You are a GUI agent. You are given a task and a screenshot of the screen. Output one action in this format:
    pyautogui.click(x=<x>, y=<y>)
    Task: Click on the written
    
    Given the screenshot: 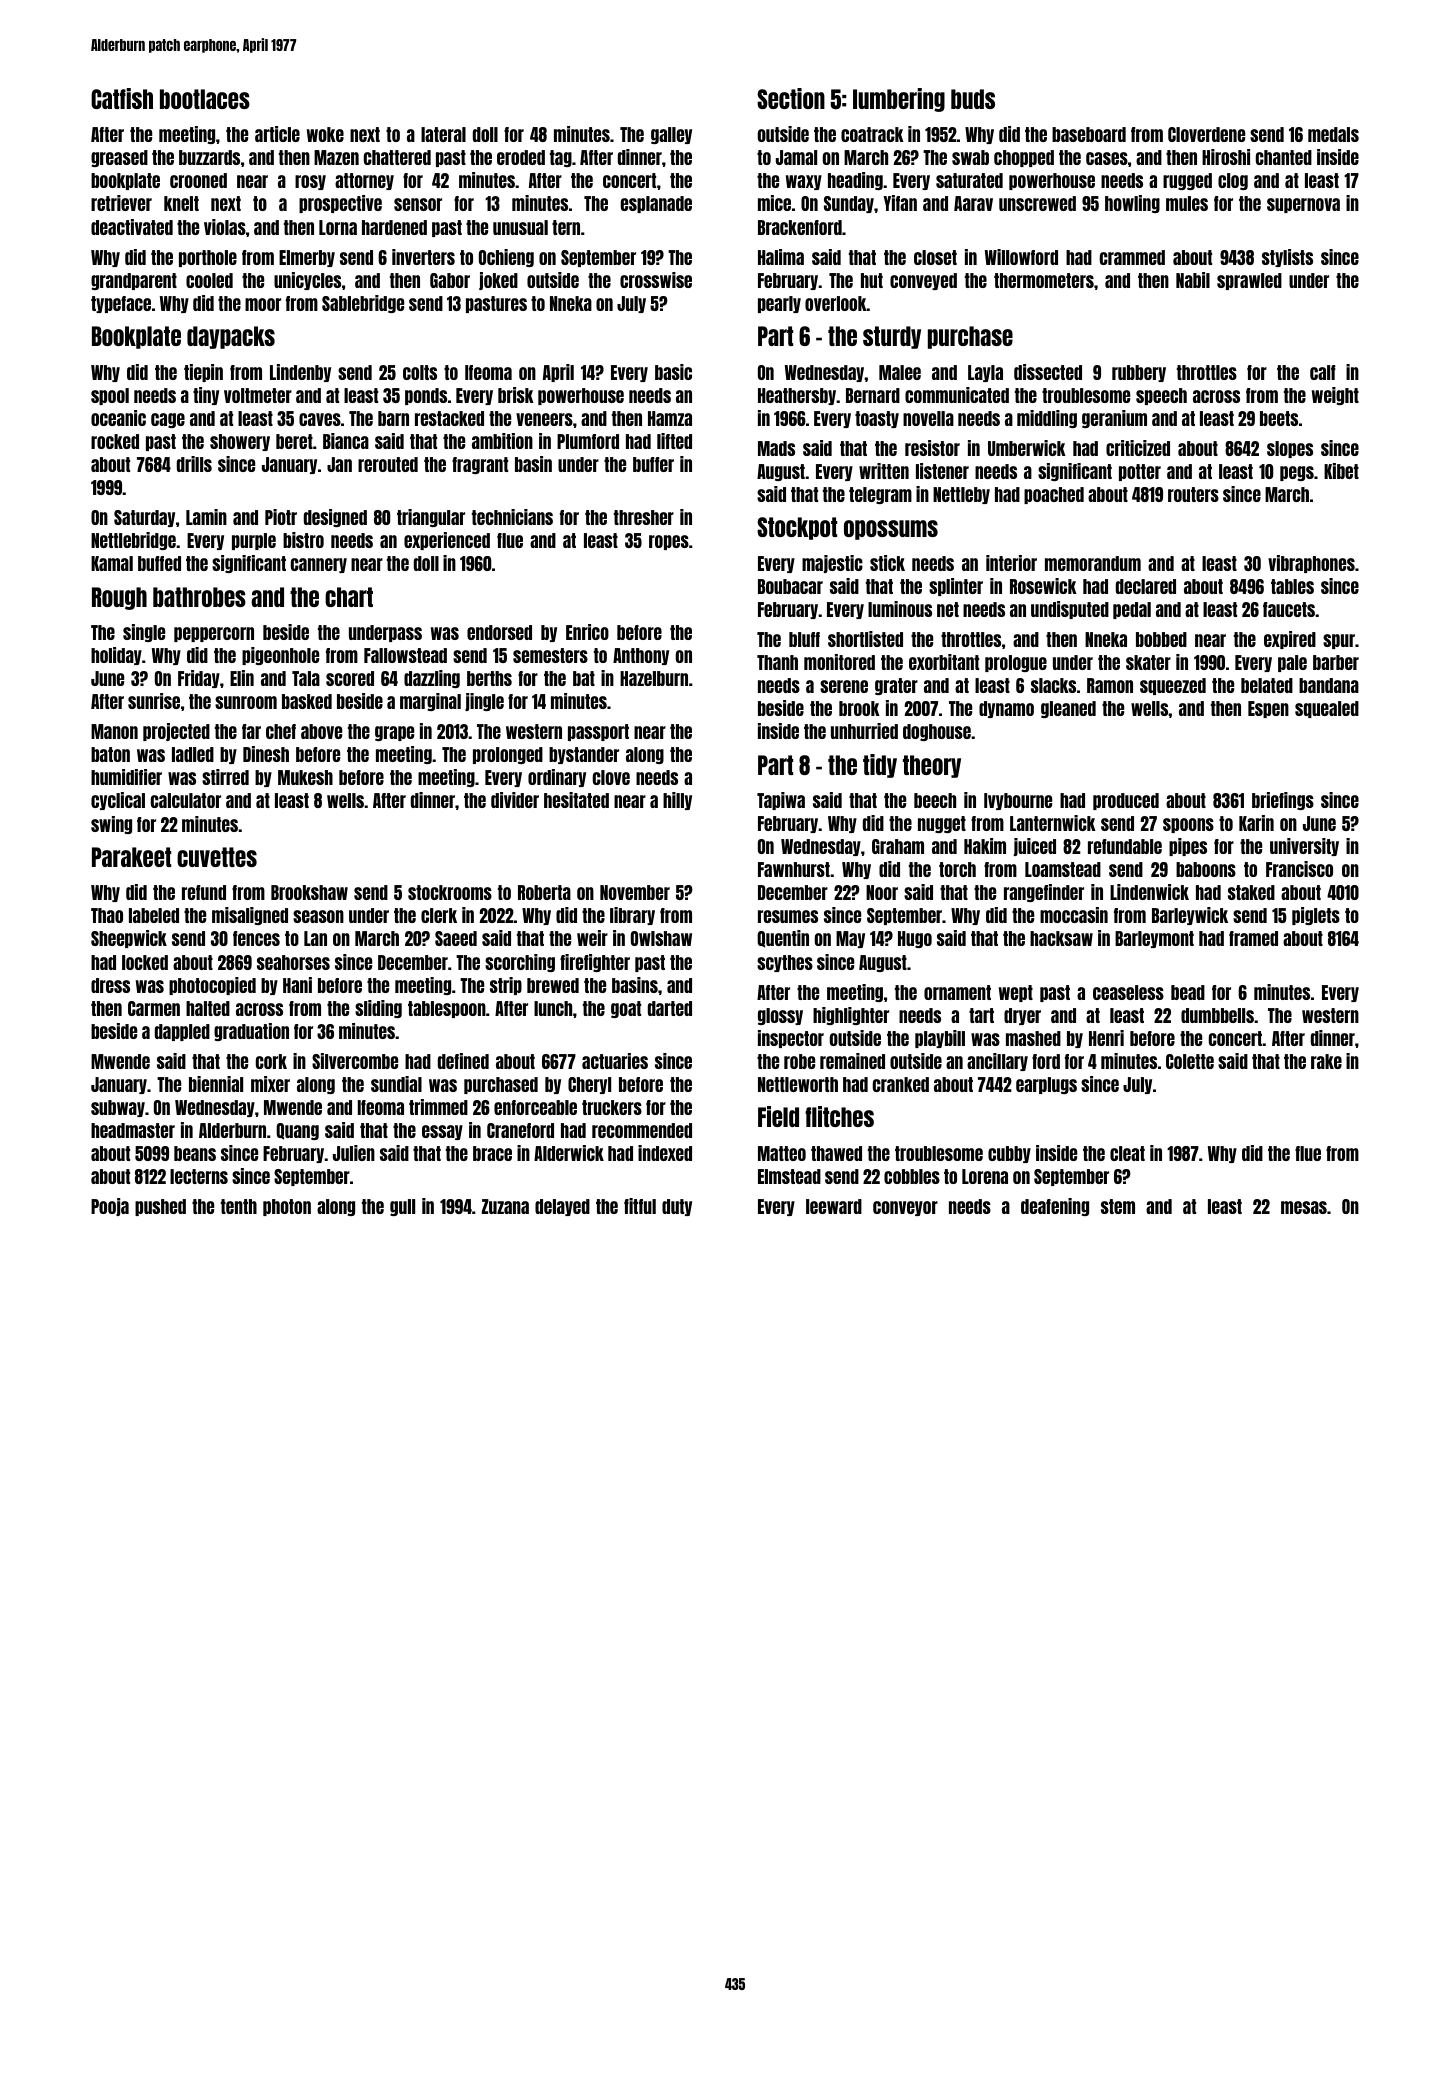 What is the action you would take?
    pyautogui.click(x=884, y=471)
